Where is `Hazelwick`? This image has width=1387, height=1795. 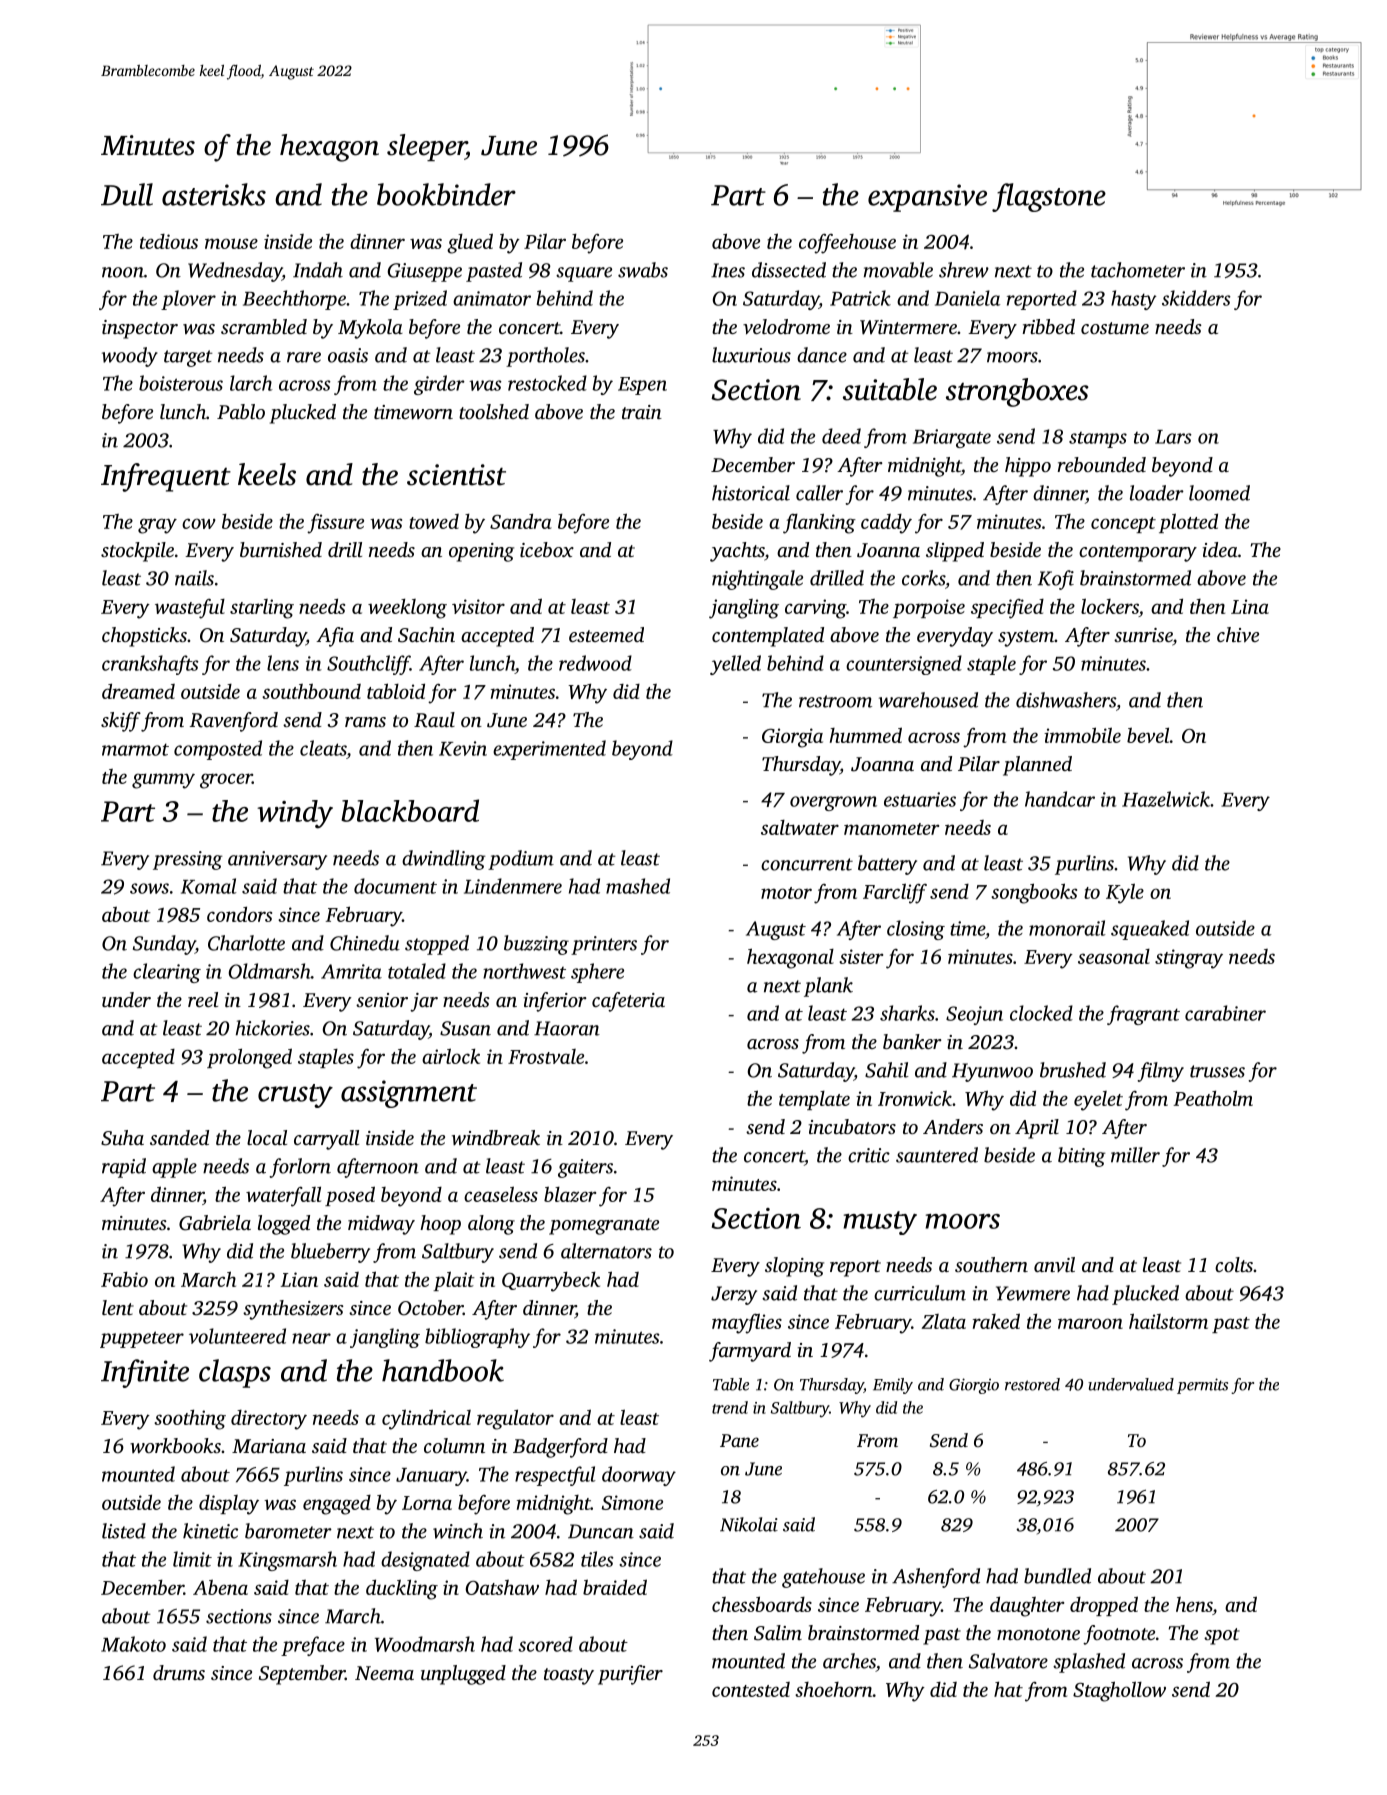 Hazelwick is located at coordinates (1166, 799).
